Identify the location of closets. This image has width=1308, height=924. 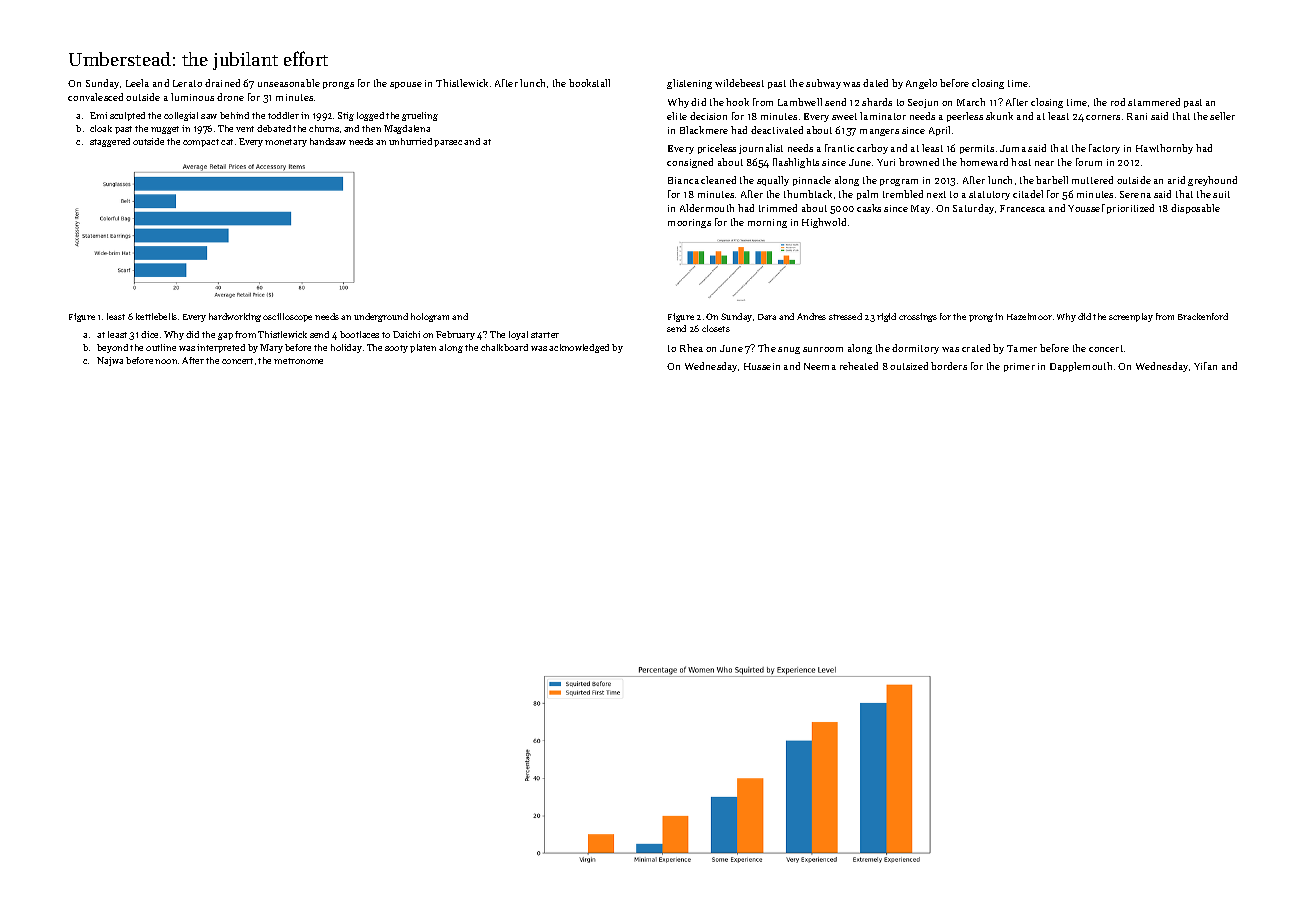
(716, 328).
